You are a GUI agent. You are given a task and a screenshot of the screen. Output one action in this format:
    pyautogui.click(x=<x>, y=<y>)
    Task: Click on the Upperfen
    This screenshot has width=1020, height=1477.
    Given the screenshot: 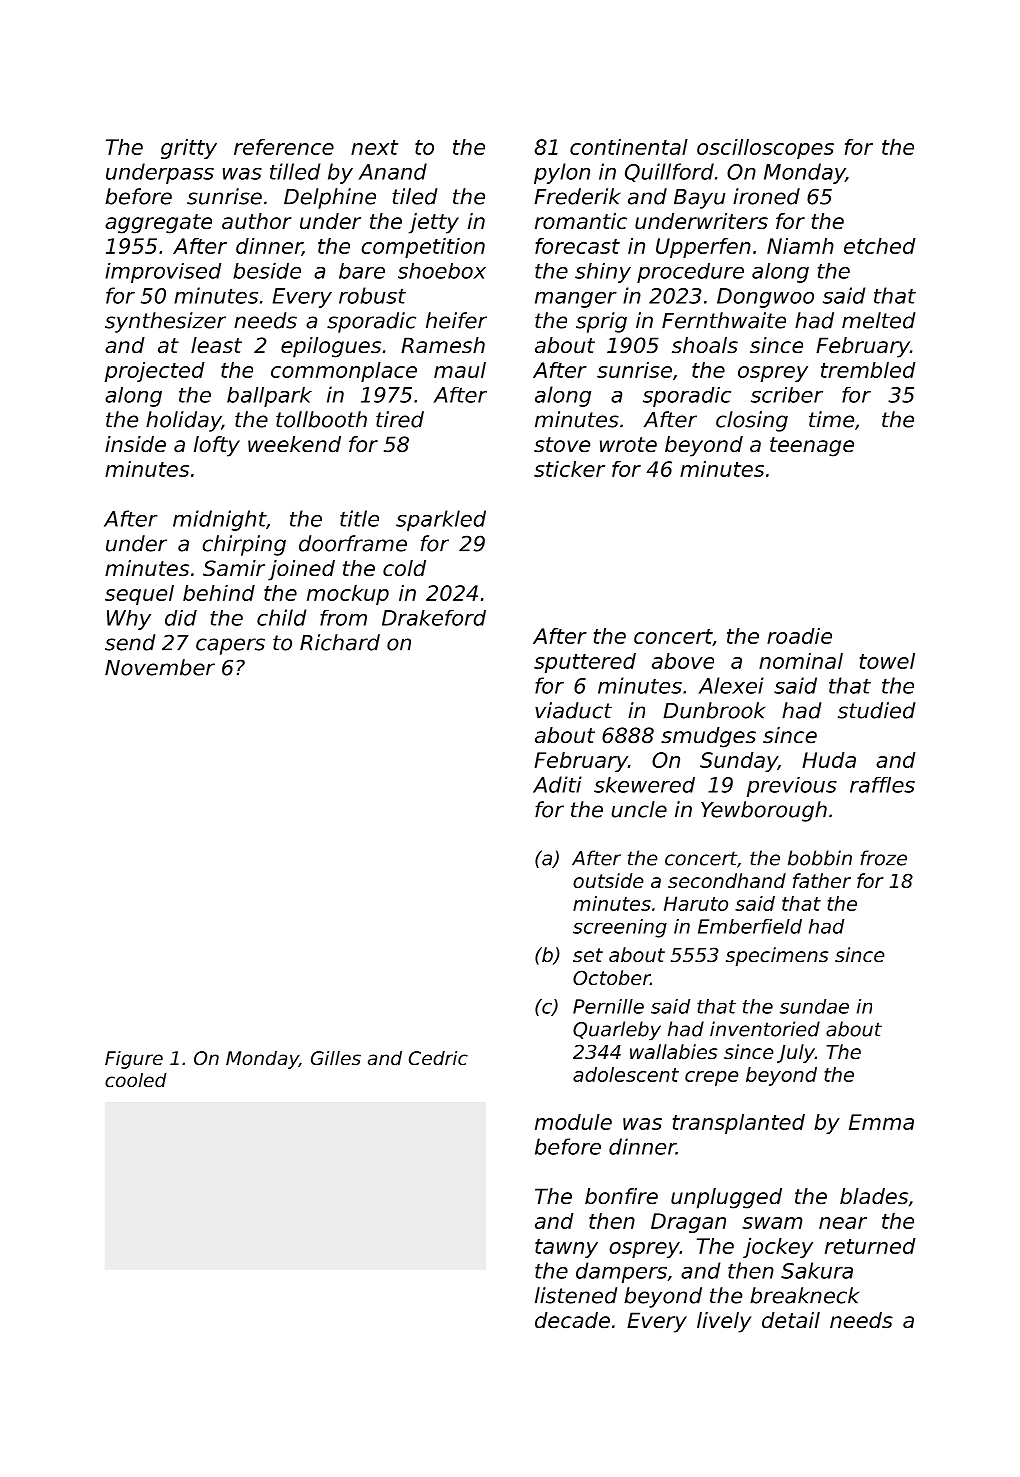 What is the action you would take?
    pyautogui.click(x=703, y=248)
